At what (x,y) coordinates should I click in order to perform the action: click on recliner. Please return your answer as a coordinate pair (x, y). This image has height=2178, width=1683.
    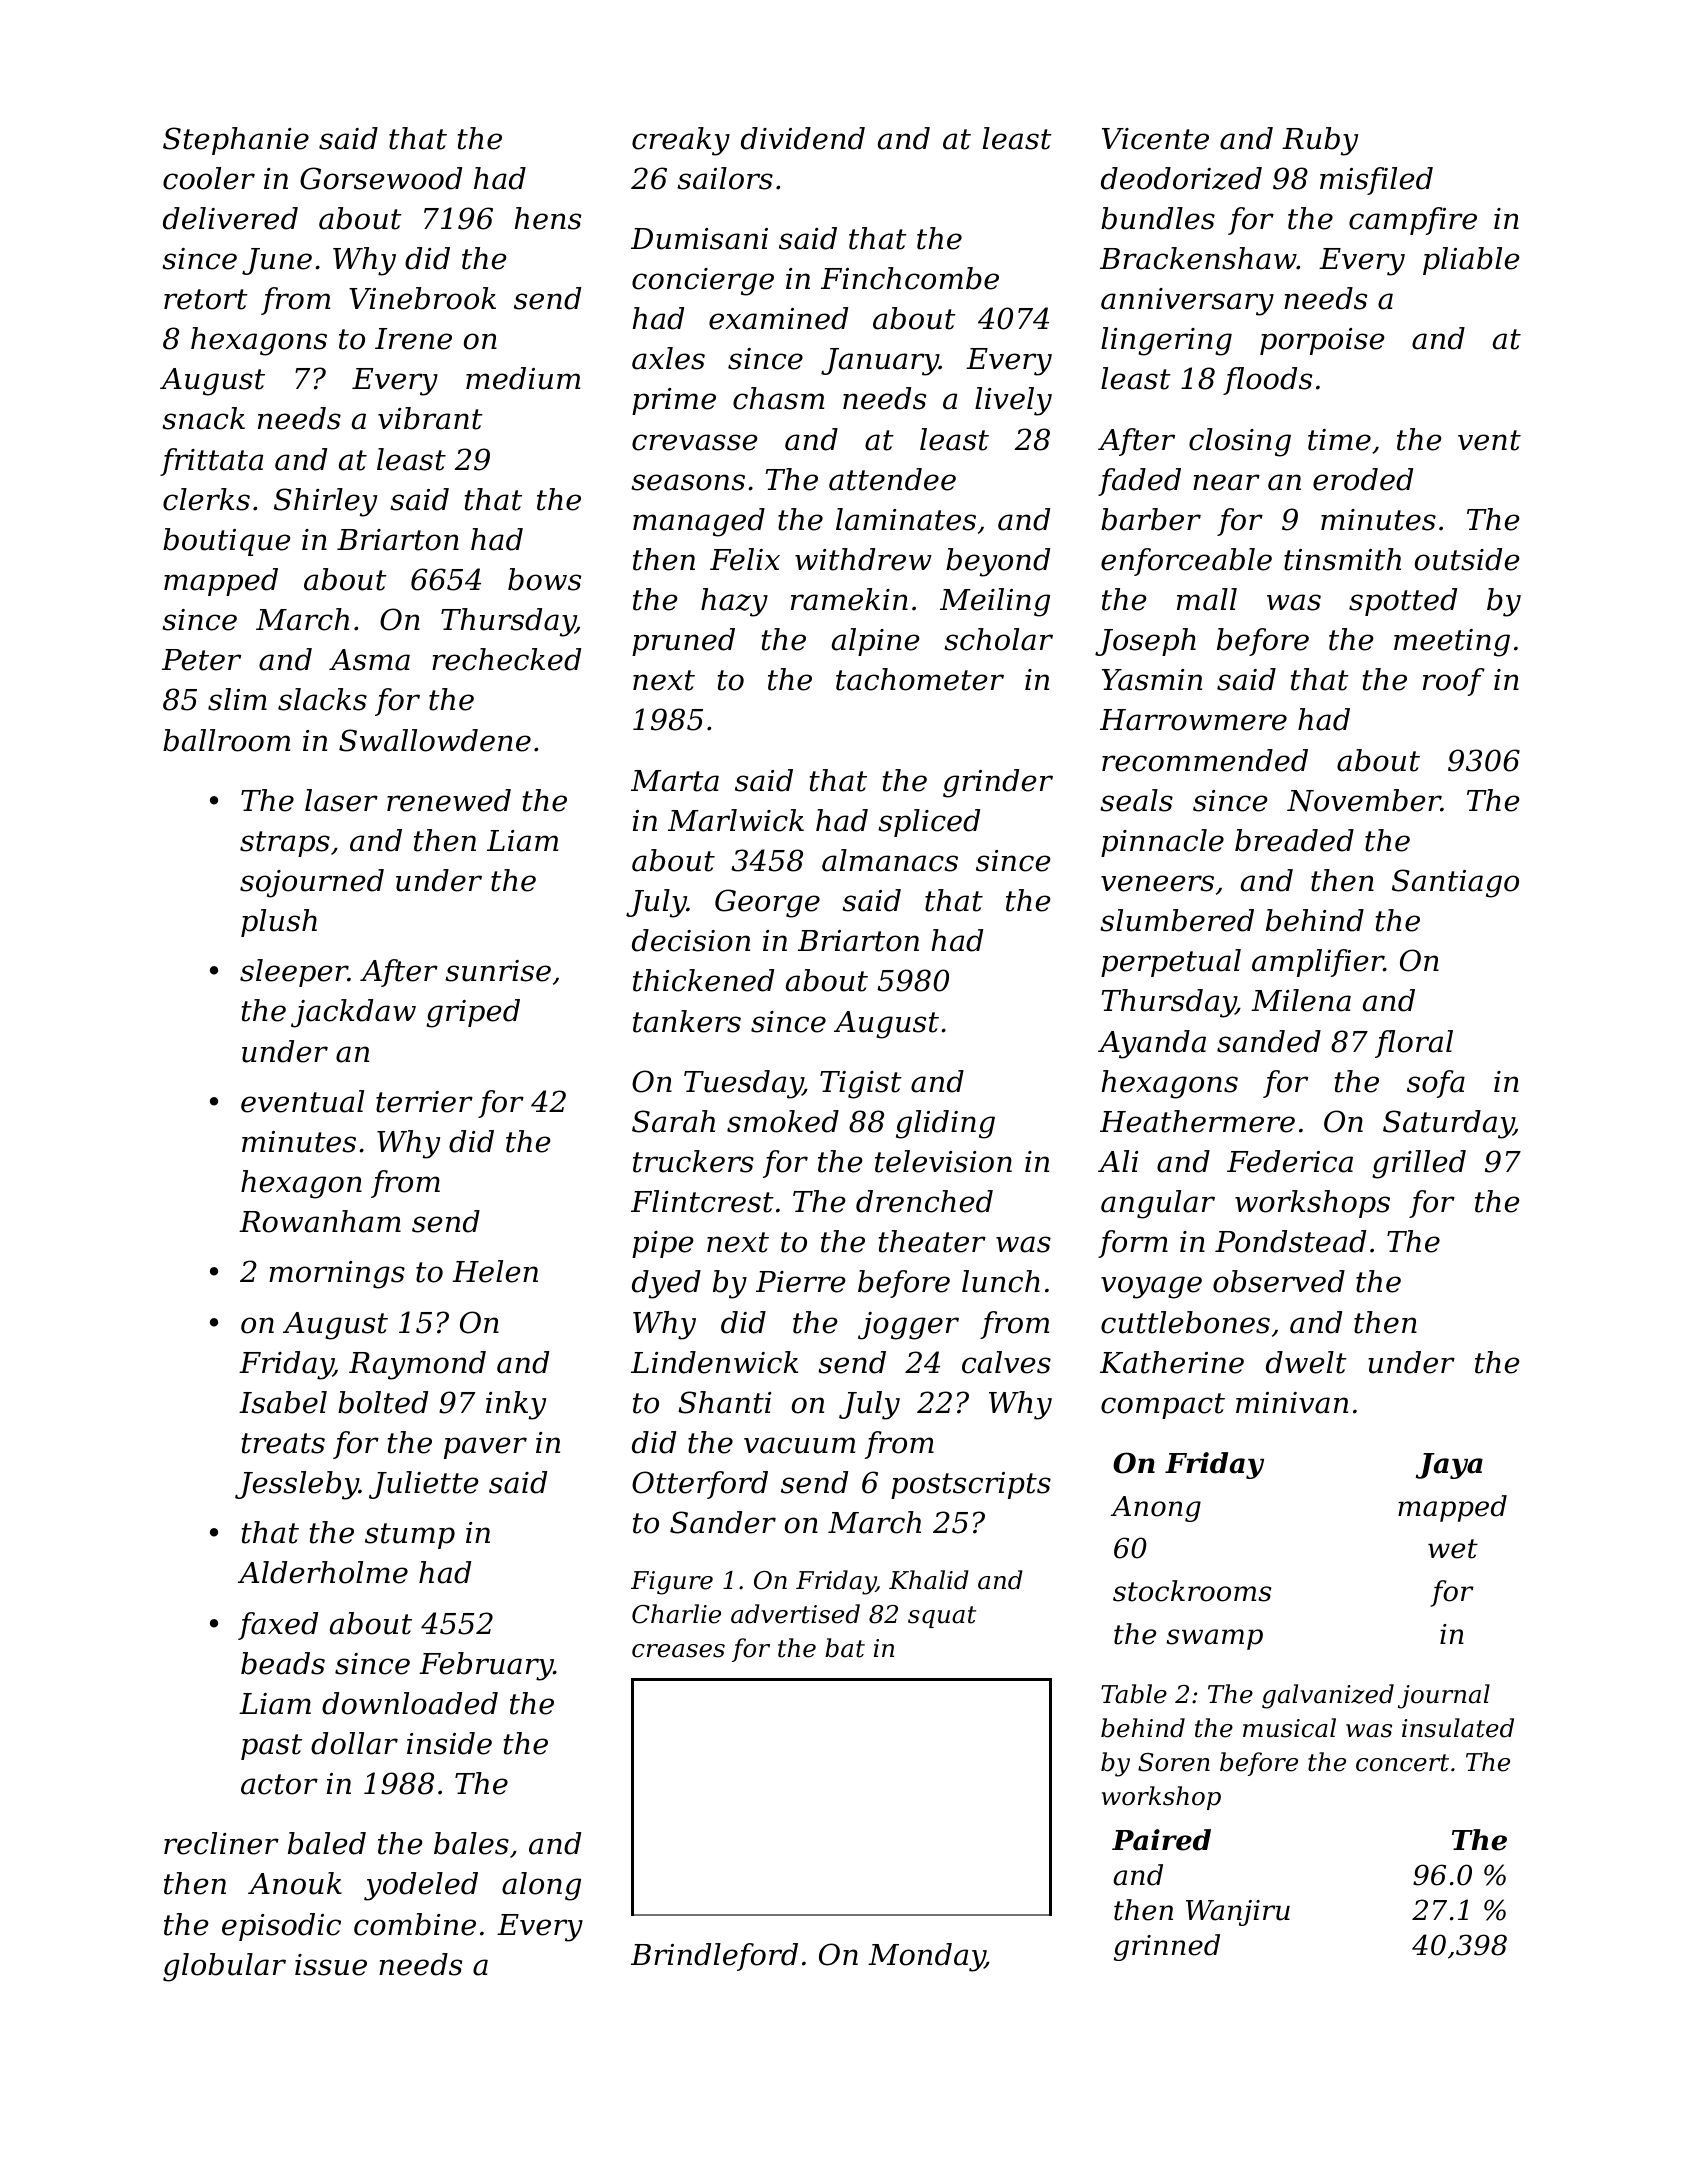
    Looking at the image, I should click on (221, 1843).
